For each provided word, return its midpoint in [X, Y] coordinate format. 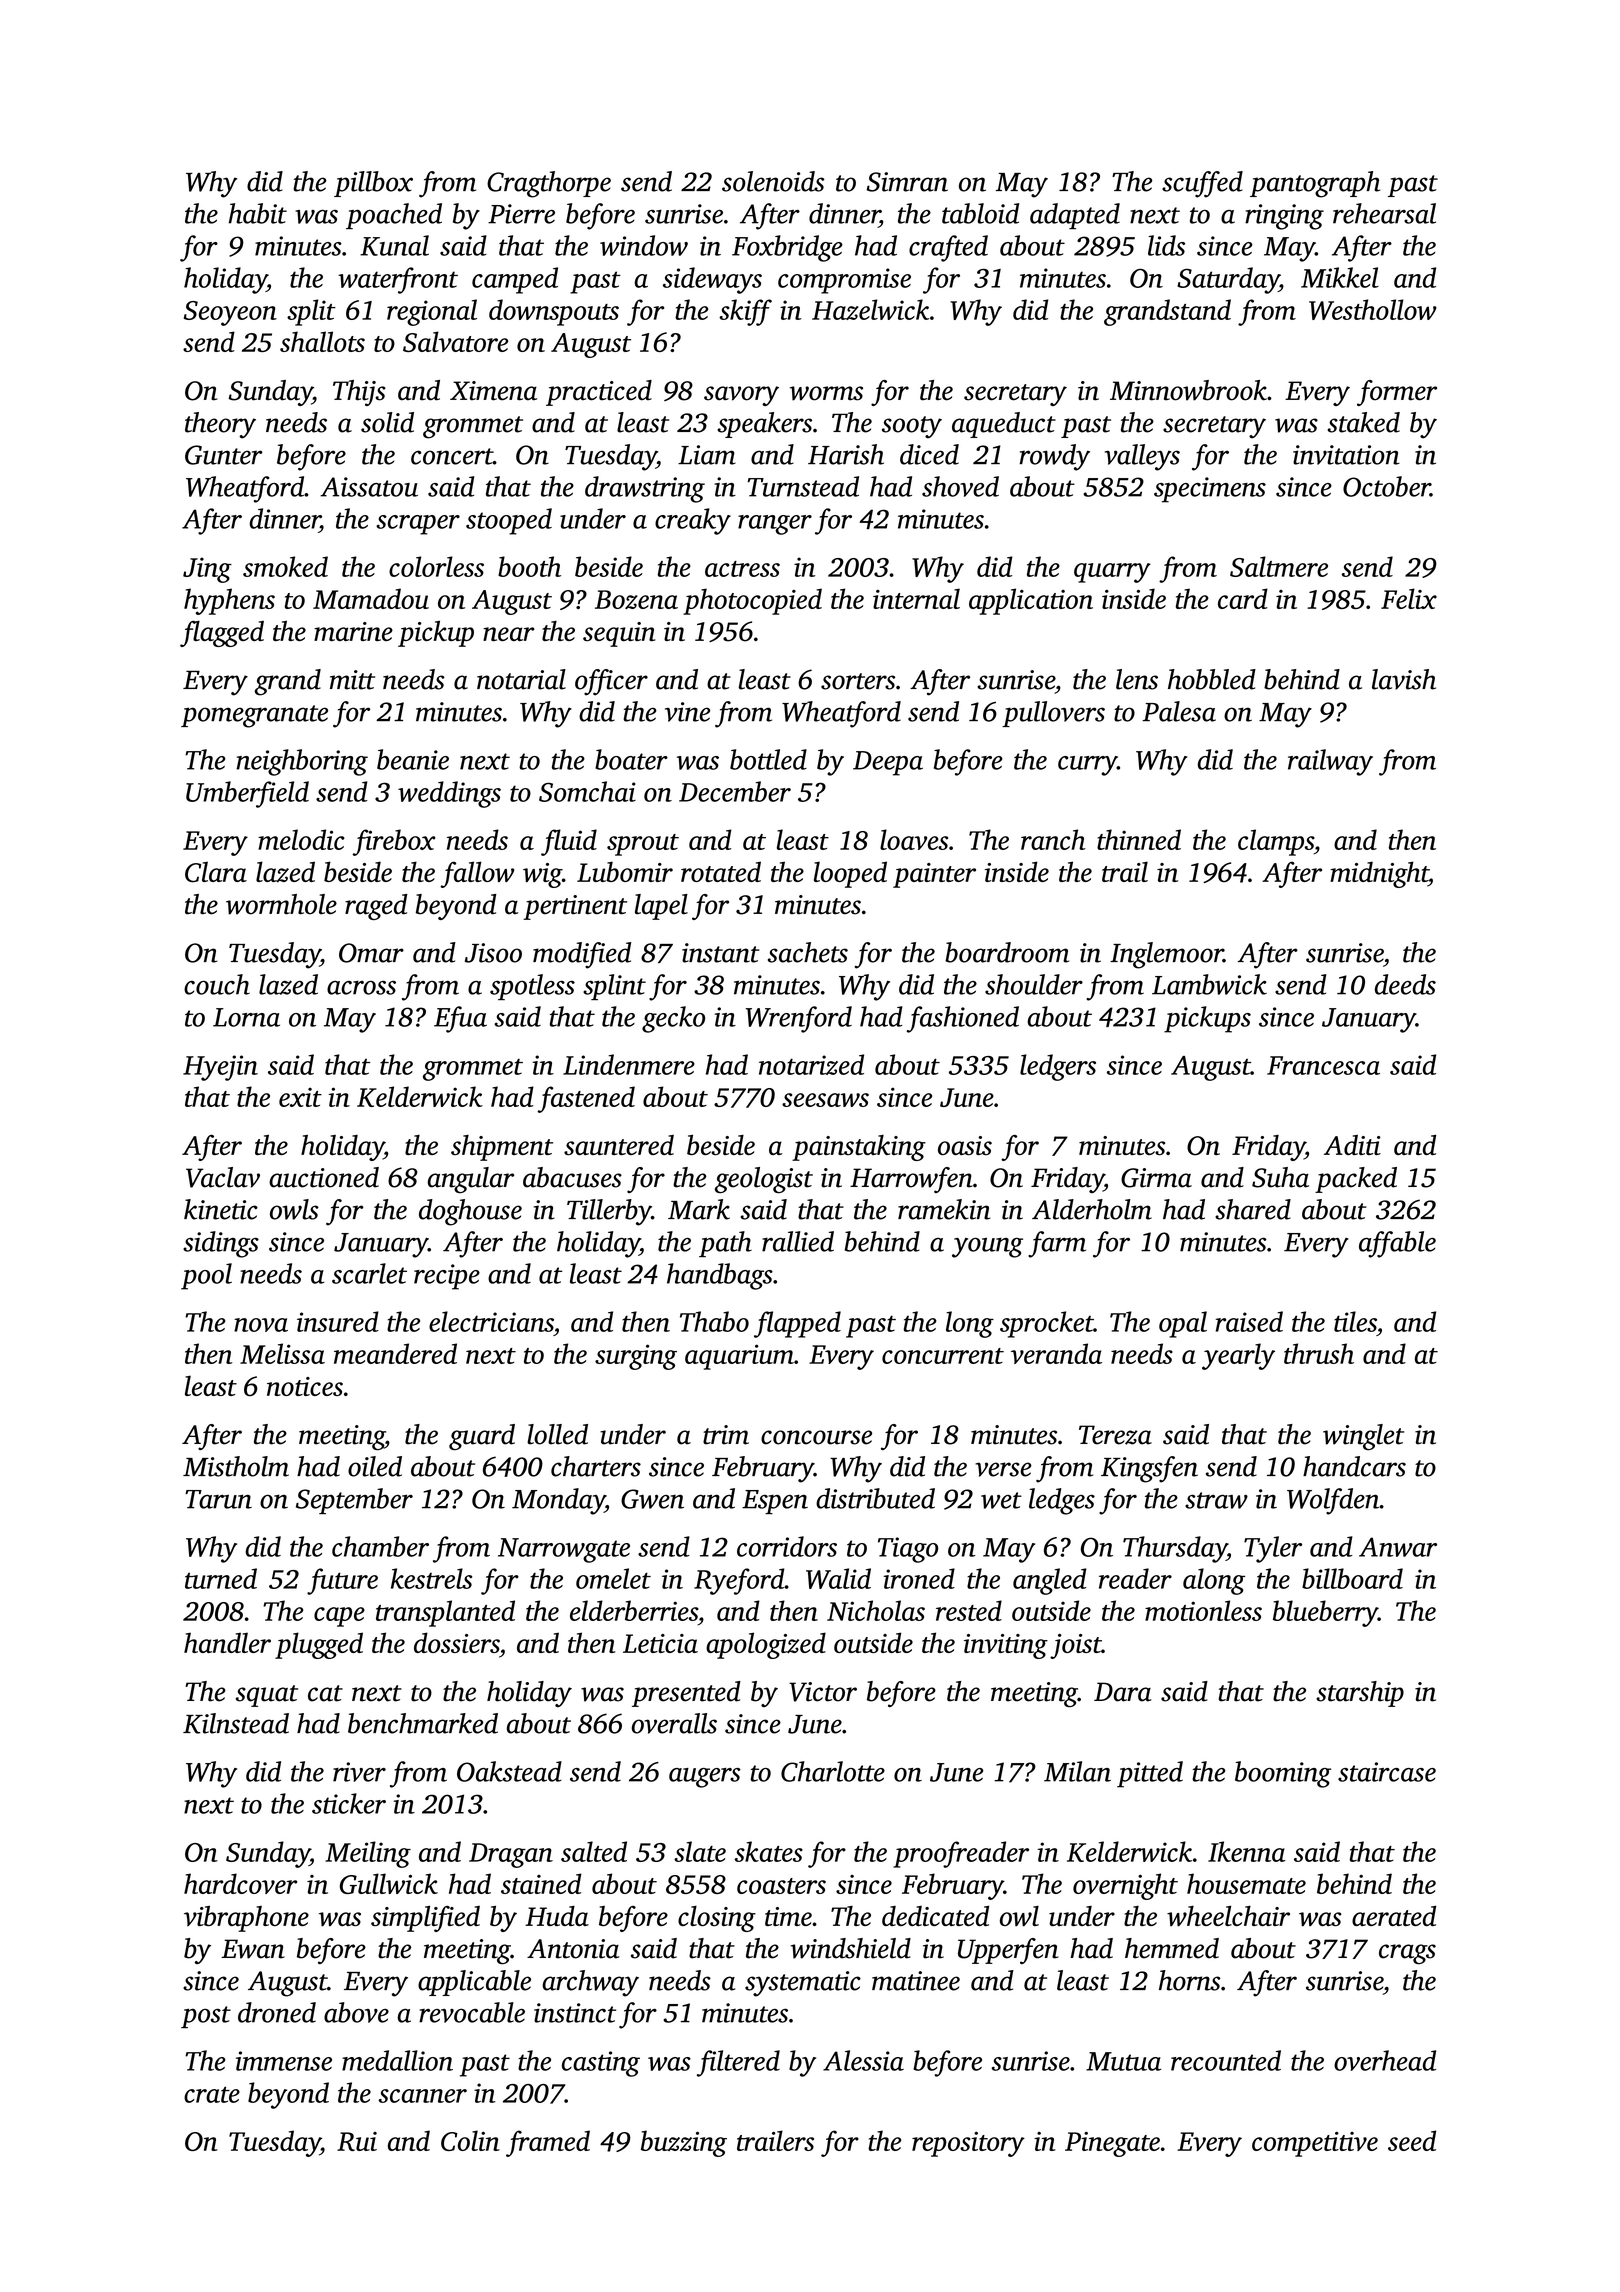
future [342, 1581]
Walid [838, 1578]
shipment [502, 1148]
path [725, 1244]
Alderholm [1092, 1209]
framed [548, 2143]
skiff [745, 312]
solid [387, 422]
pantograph [1315, 184]
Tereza [1115, 1435]
